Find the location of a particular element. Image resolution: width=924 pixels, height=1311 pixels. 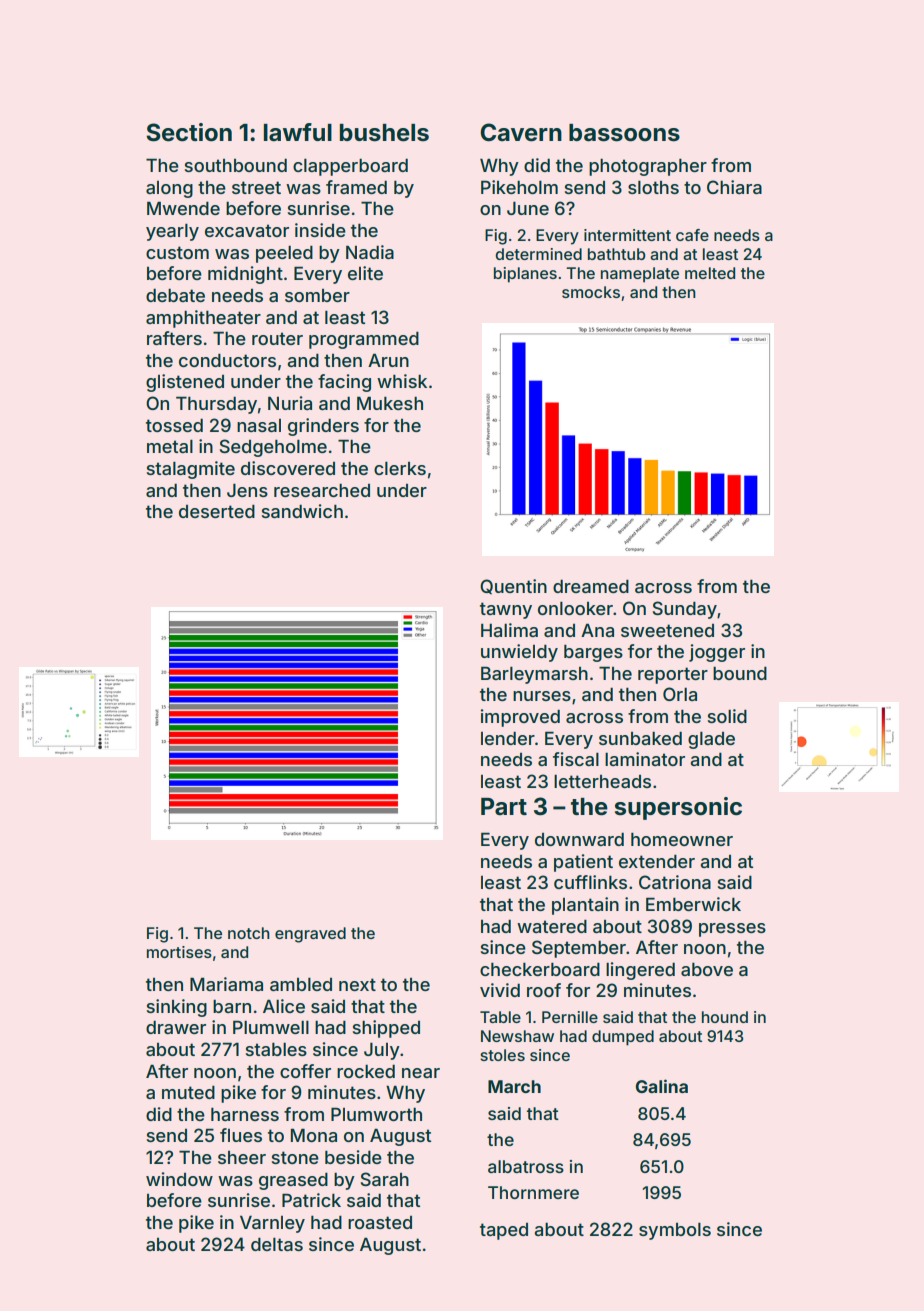

roasted is located at coordinates (380, 1222).
